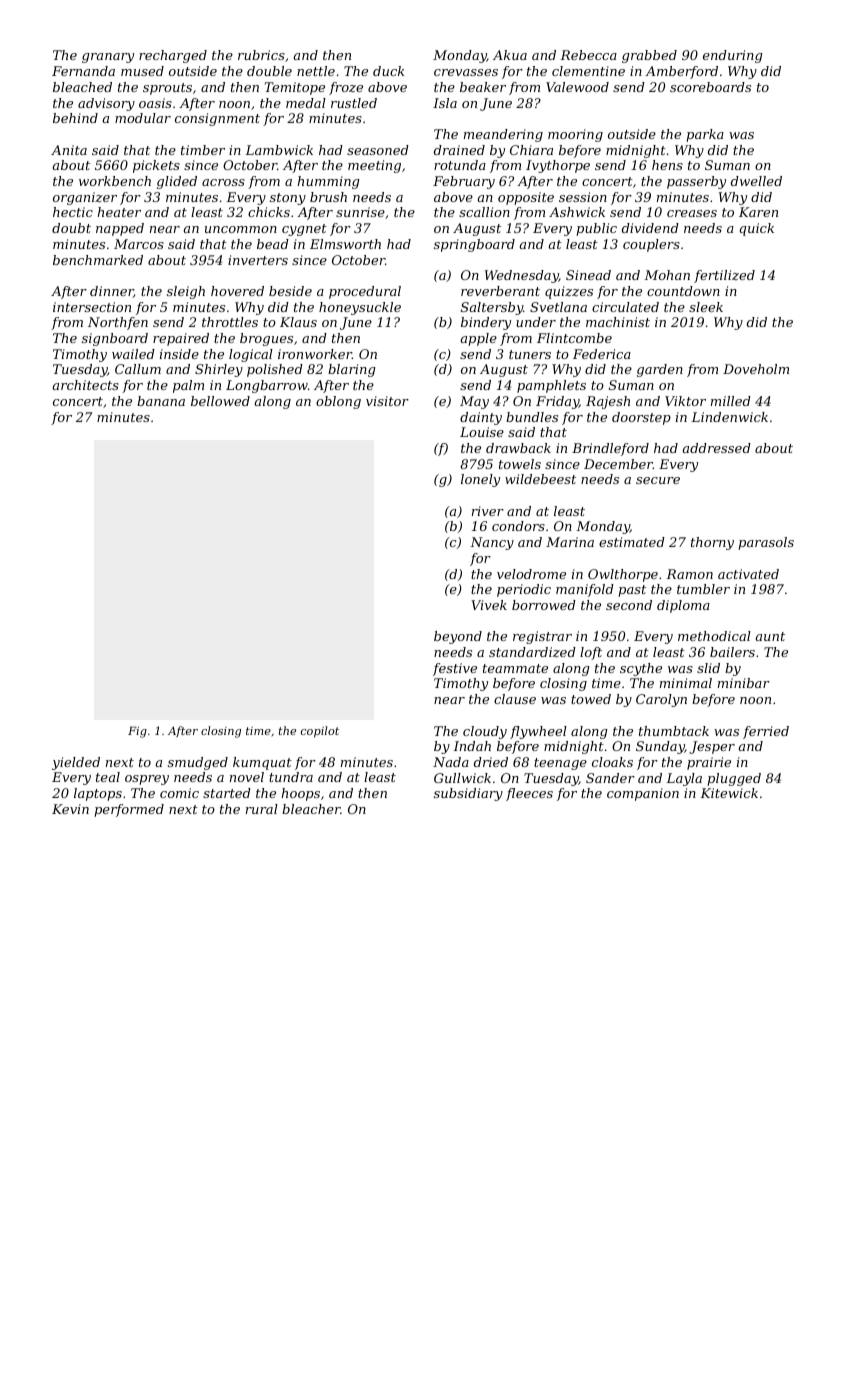 The image size is (849, 1400). I want to click on lonely, so click(480, 480).
